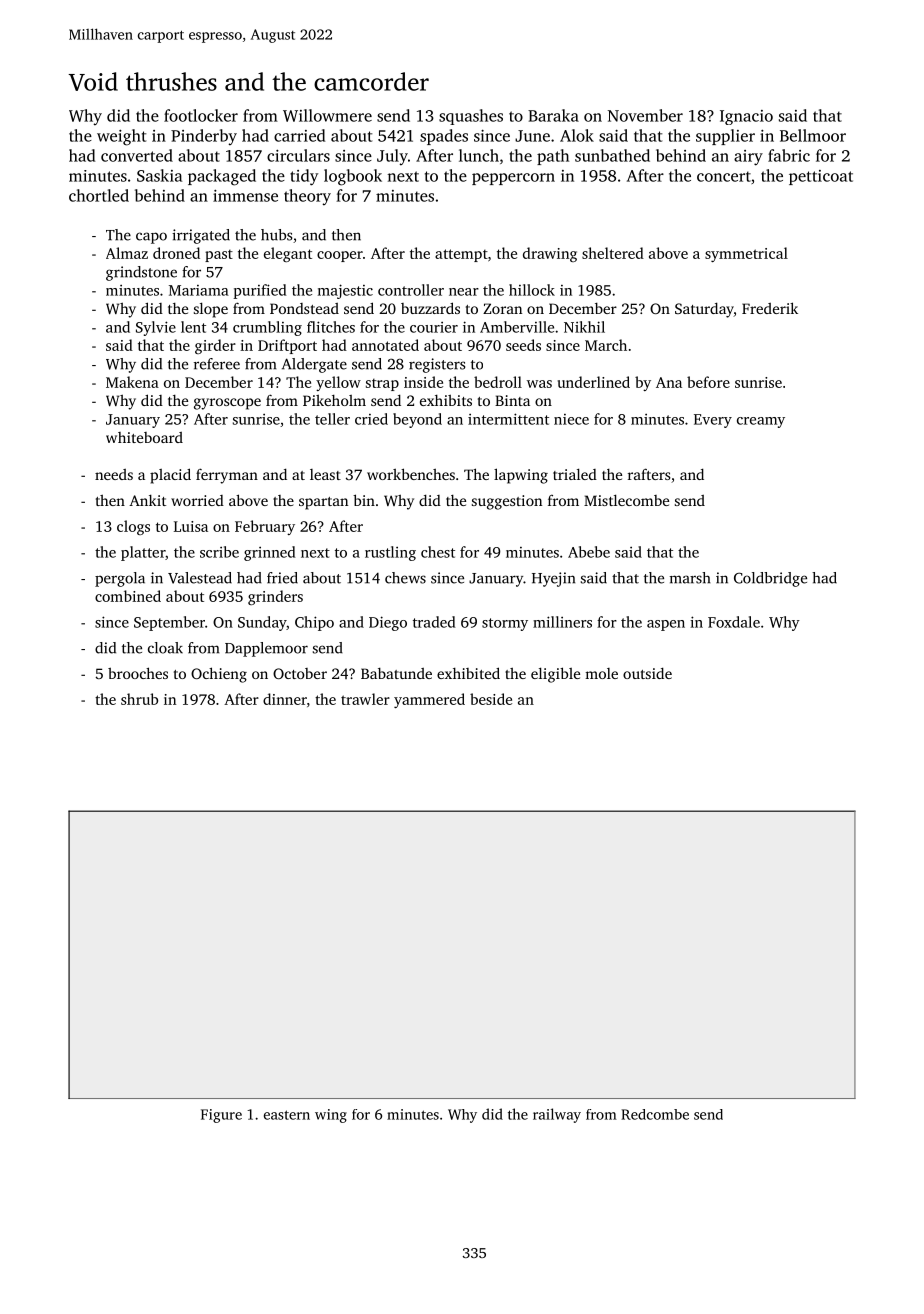  Describe the element at coordinates (287, 1115) in the screenshot. I see `eastern` at that location.
